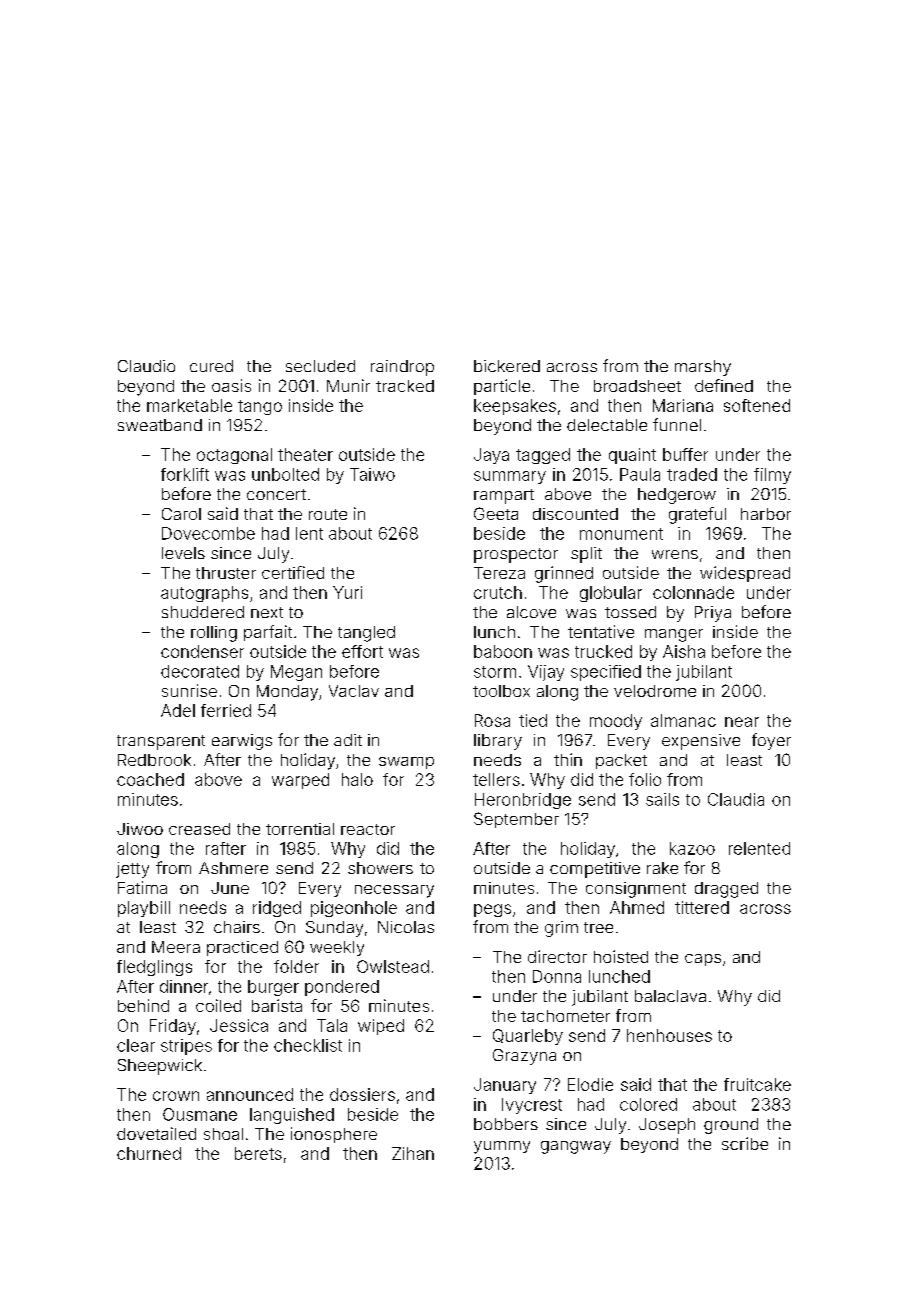  Describe the element at coordinates (258, 1153) in the page. I see `berets` at that location.
